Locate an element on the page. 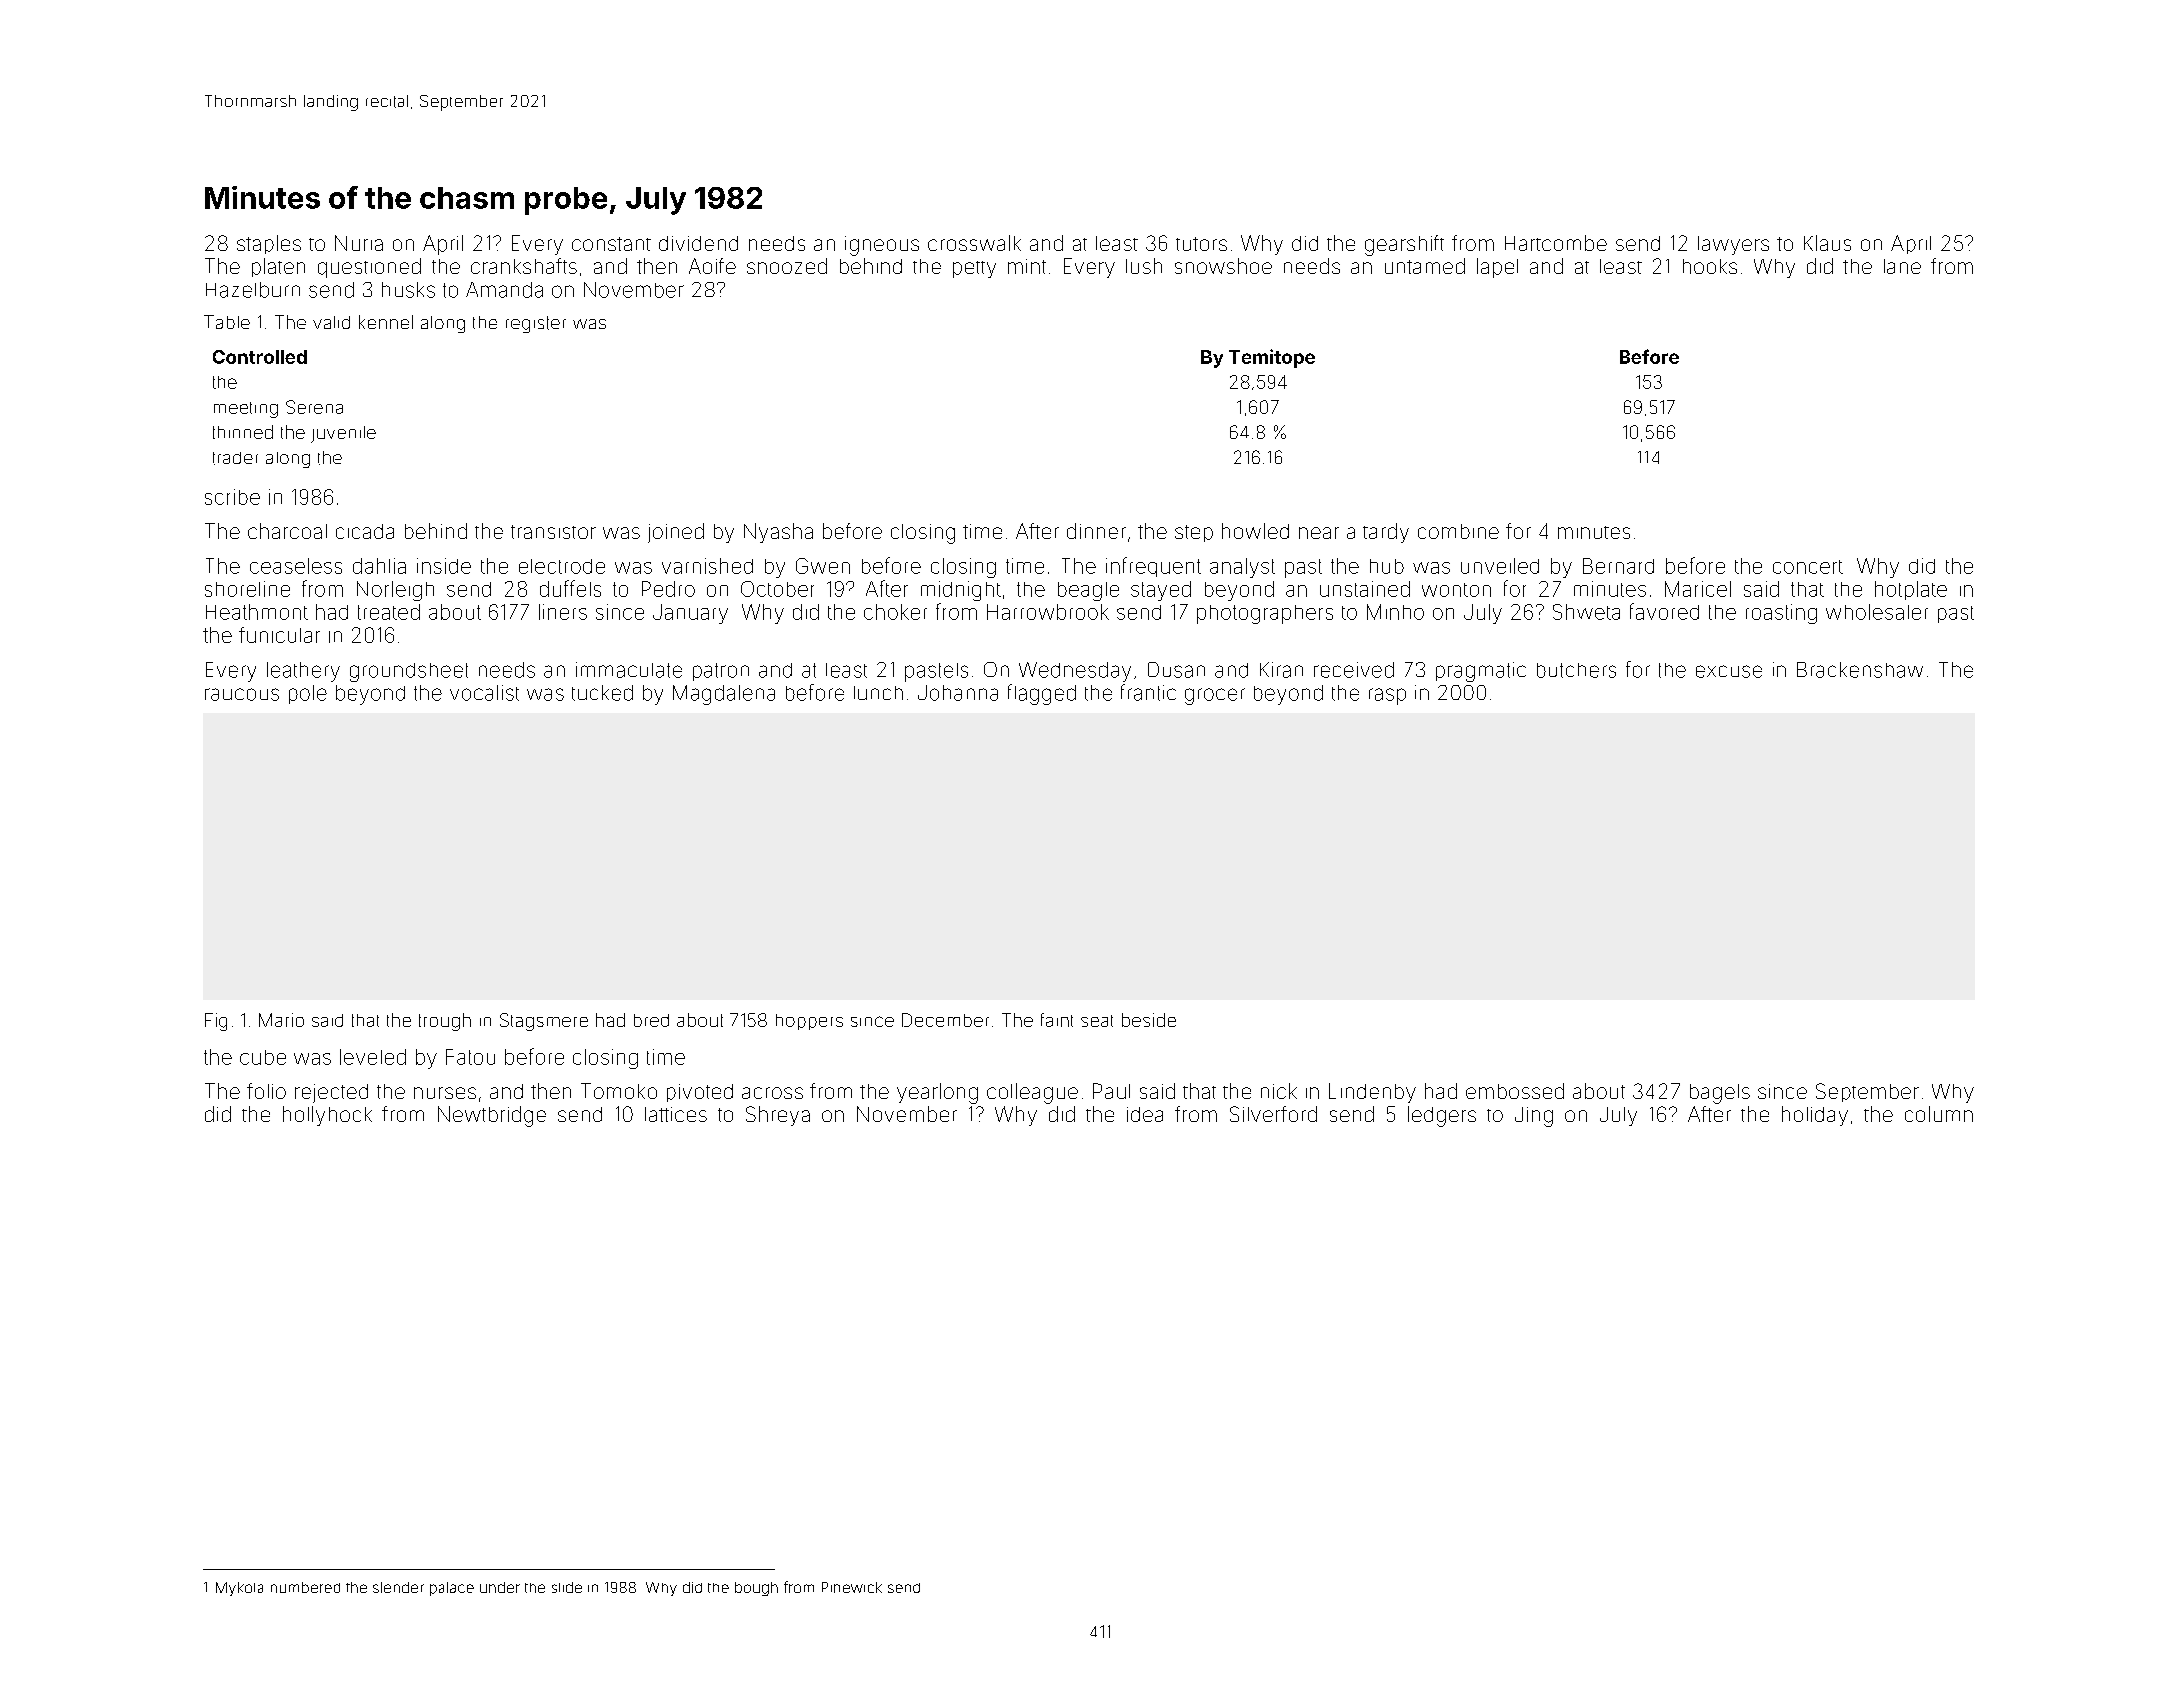 The image size is (2178, 1683). column is located at coordinates (1939, 1114).
